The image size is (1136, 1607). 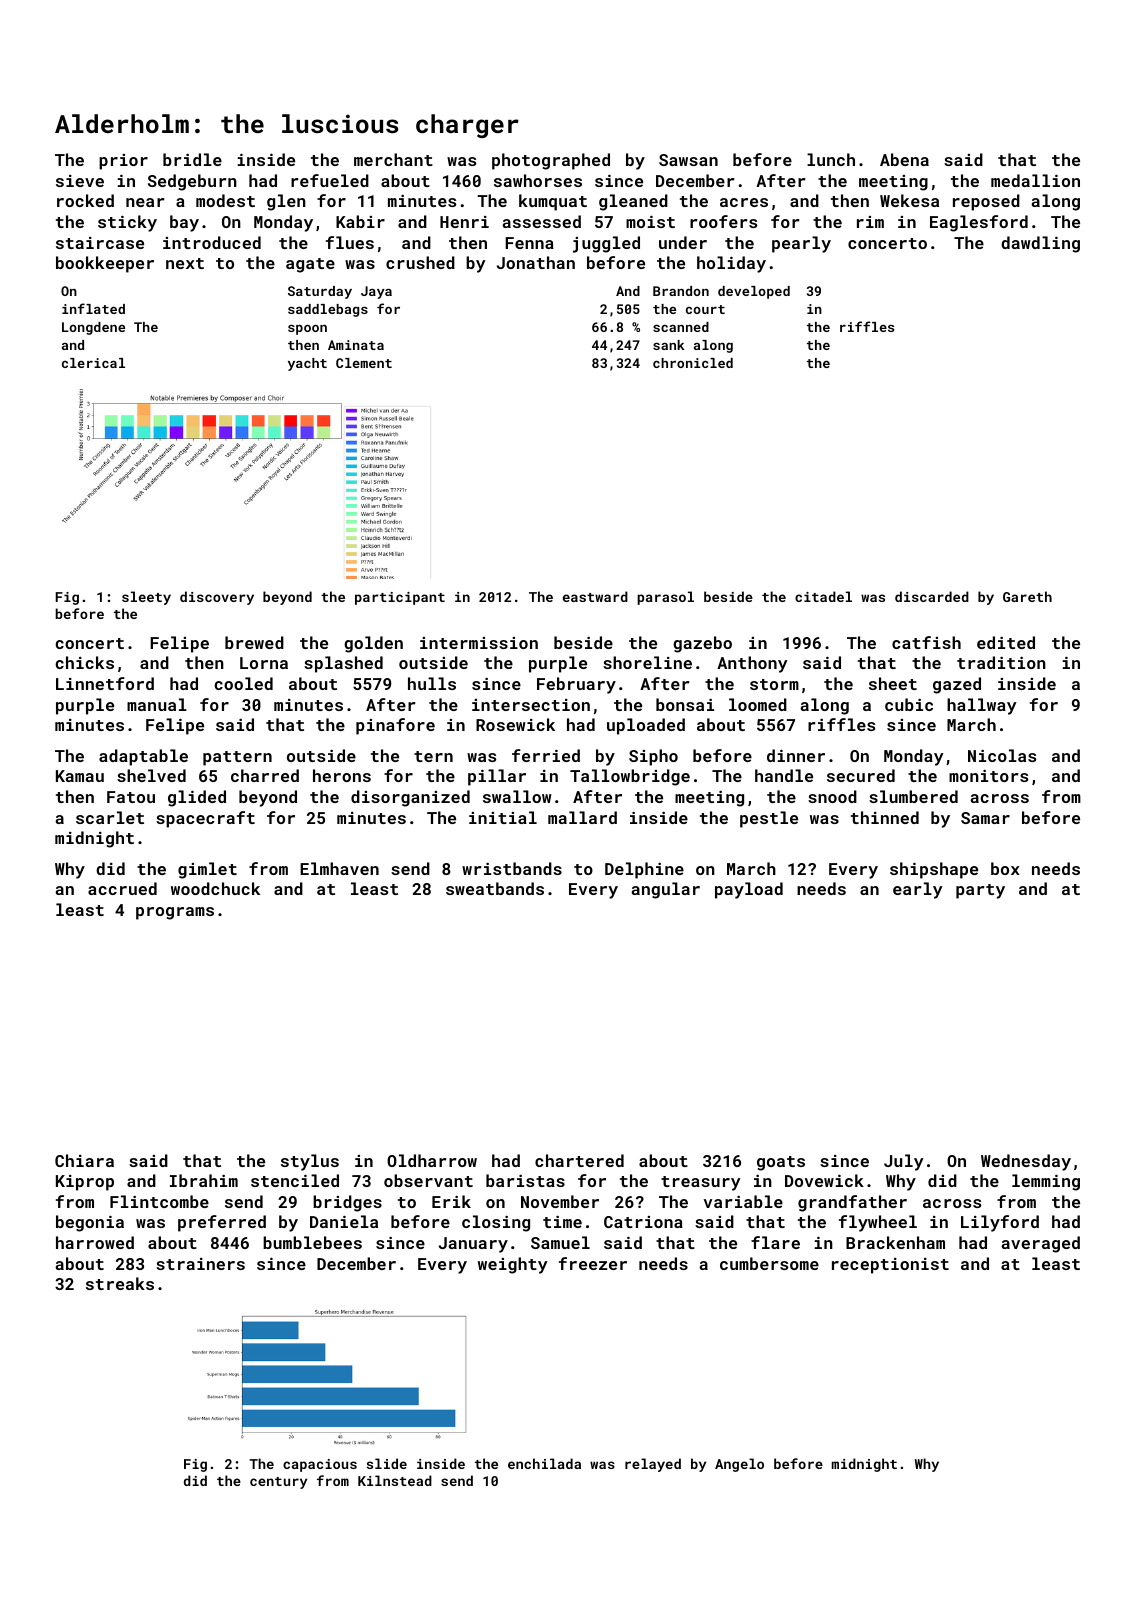 What do you see at coordinates (754, 292) in the document?
I see `developed` at bounding box center [754, 292].
